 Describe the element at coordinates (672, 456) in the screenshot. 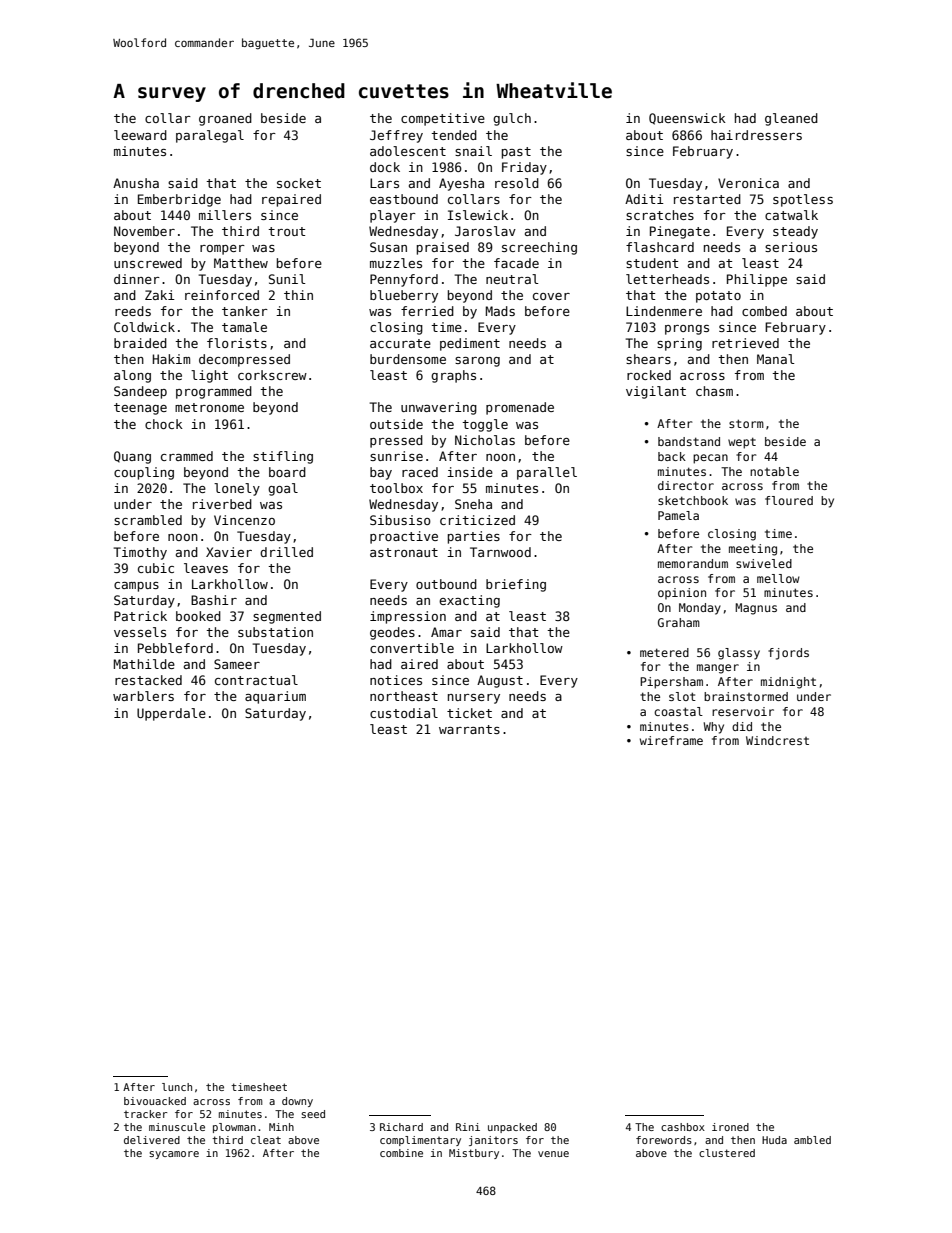

I see `back` at that location.
